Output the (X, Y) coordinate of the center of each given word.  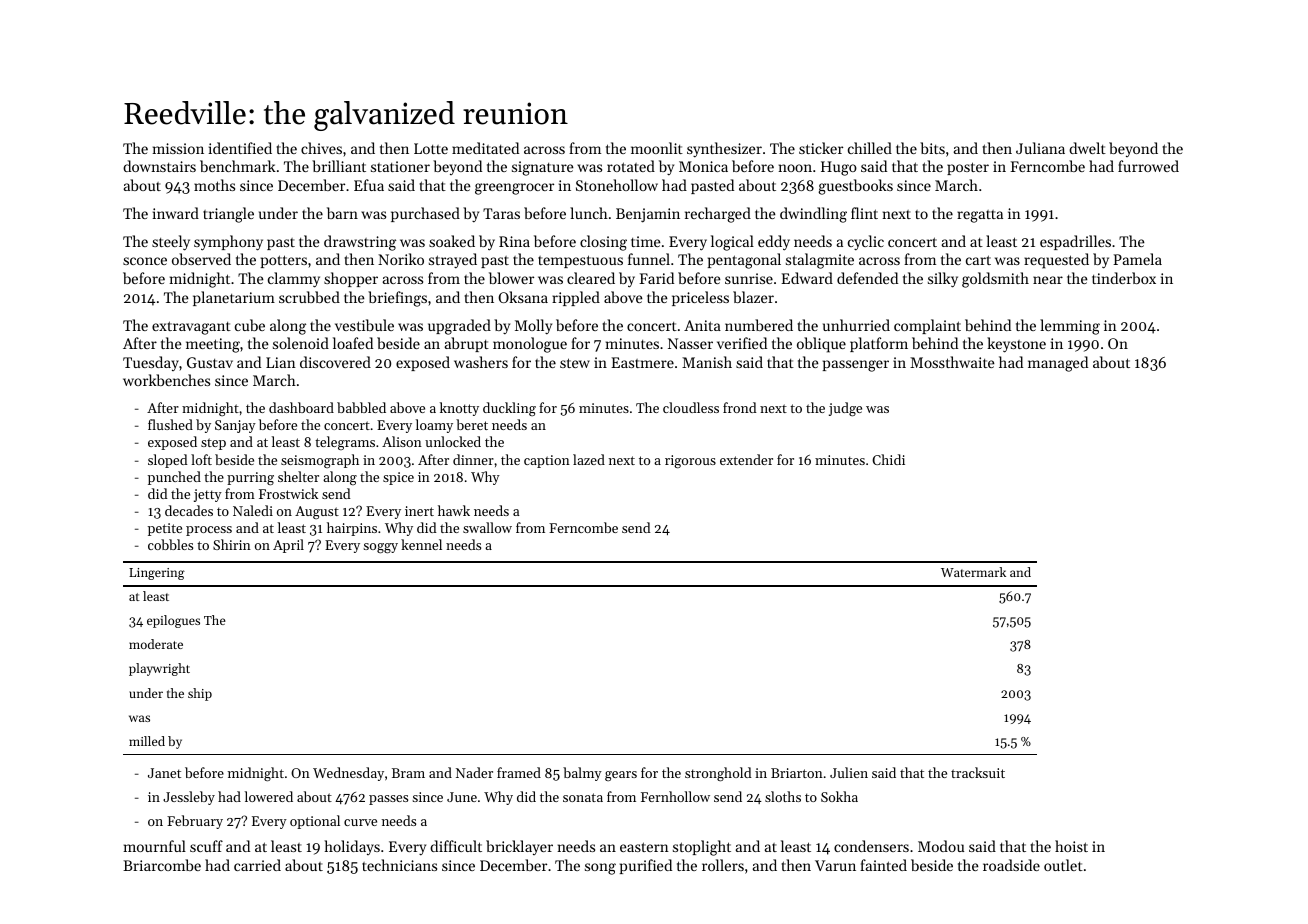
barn (342, 213)
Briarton (797, 773)
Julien (849, 772)
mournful (155, 846)
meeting (213, 345)
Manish (707, 362)
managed (1058, 364)
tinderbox (1124, 278)
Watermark (973, 572)
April (288, 546)
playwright (159, 669)
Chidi (888, 459)
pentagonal (744, 261)
